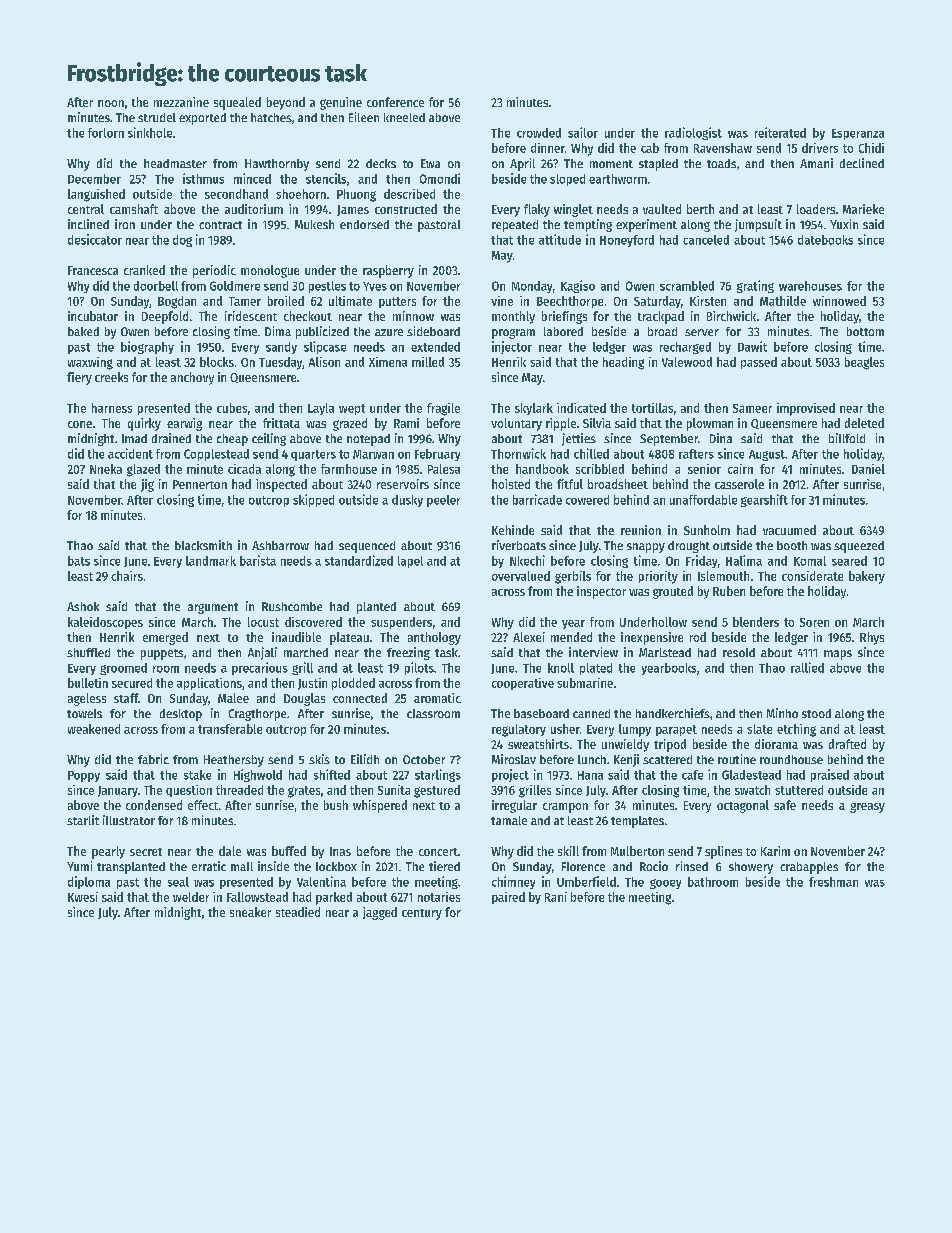 This screenshot has width=952, height=1233. I want to click on grating, so click(755, 286).
